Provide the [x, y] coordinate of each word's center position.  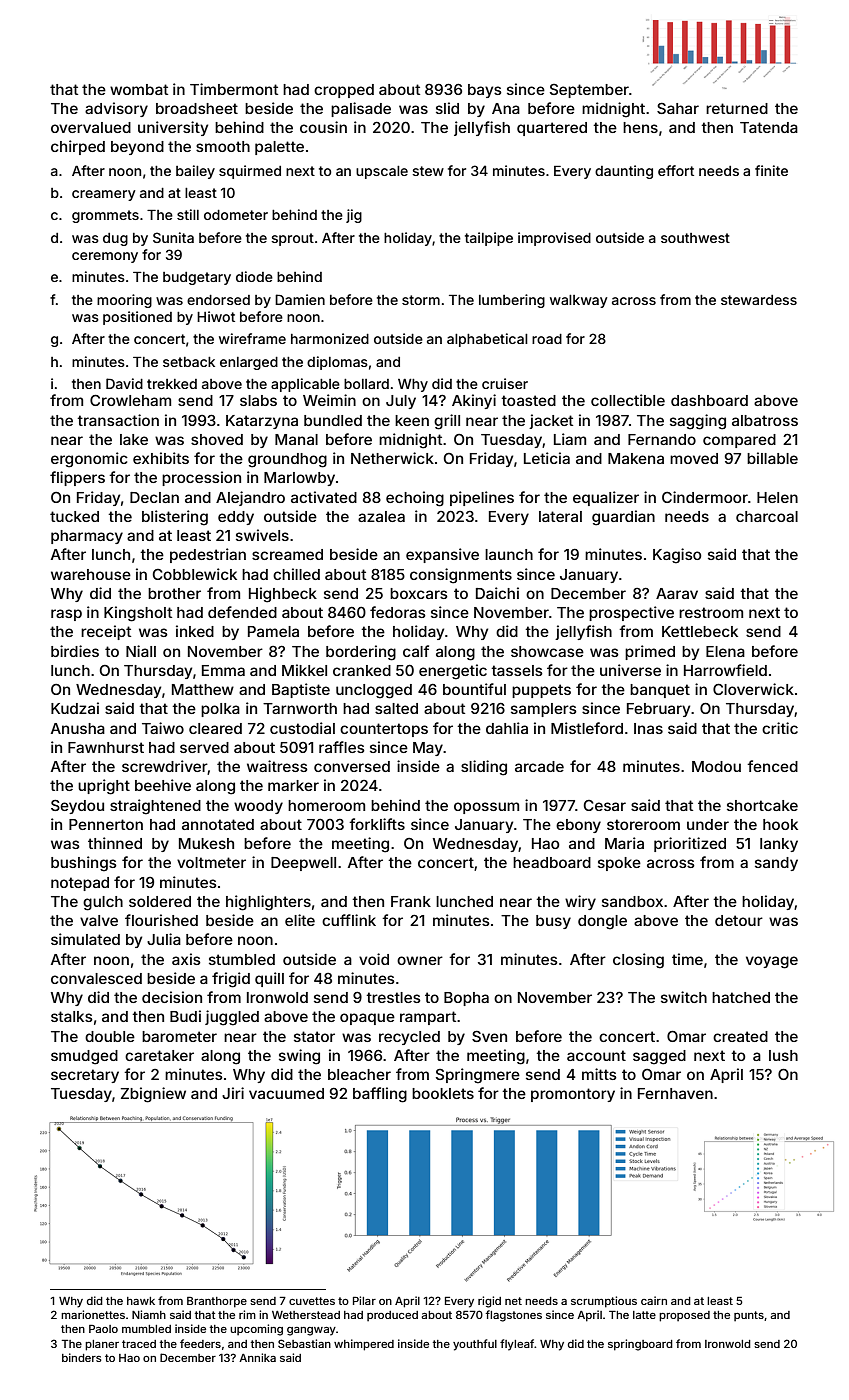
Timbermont [234, 89]
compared [739, 441]
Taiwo [163, 728]
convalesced [96, 978]
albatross [765, 420]
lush [783, 1055]
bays [485, 91]
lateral [560, 516]
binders [82, 1357]
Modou [716, 766]
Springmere [478, 1076]
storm [421, 300]
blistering [175, 518]
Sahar [678, 108]
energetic [453, 672]
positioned [137, 318]
